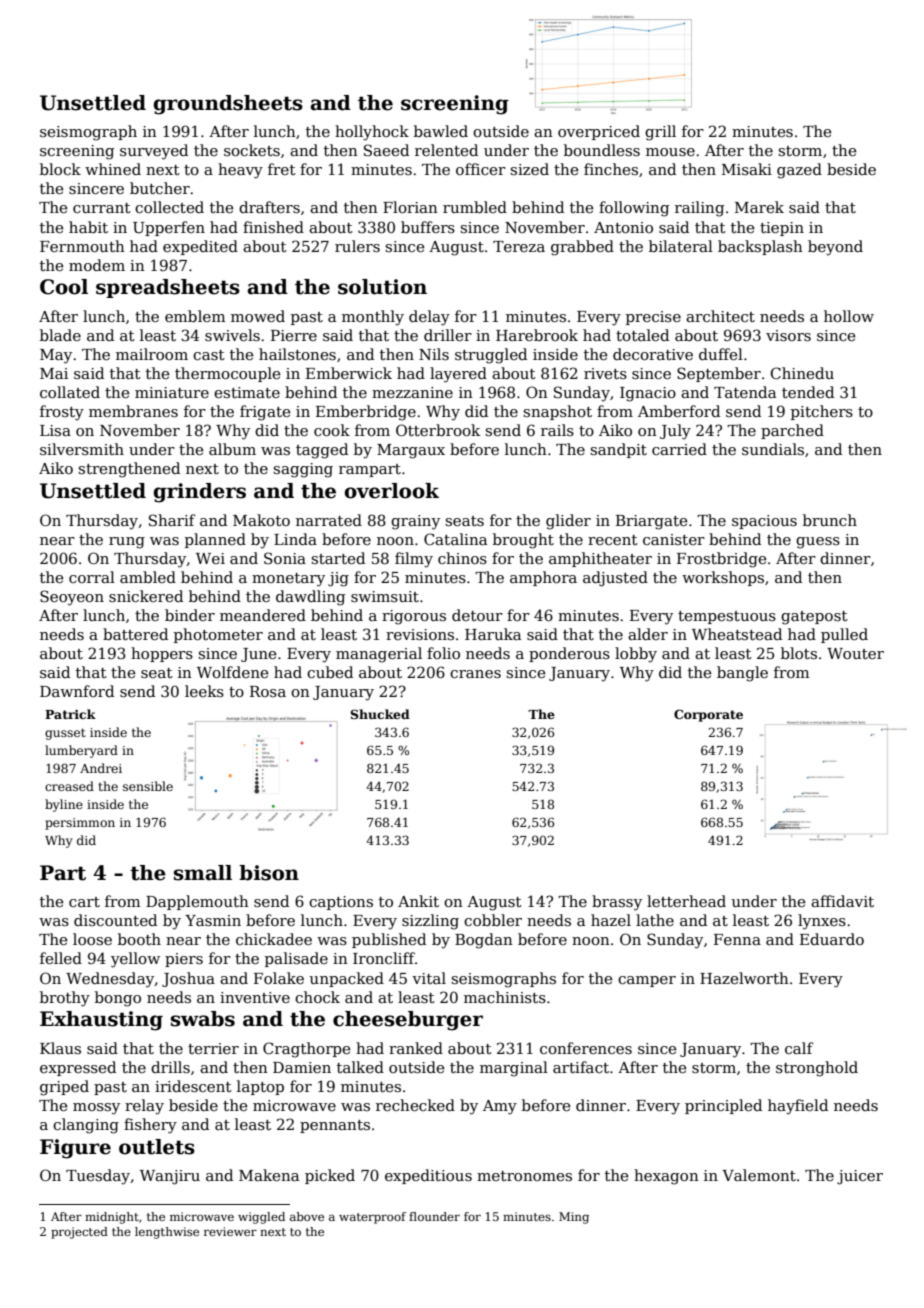 The height and width of the screenshot is (1308, 924). What do you see at coordinates (228, 105) in the screenshot?
I see `groundsheets` at bounding box center [228, 105].
